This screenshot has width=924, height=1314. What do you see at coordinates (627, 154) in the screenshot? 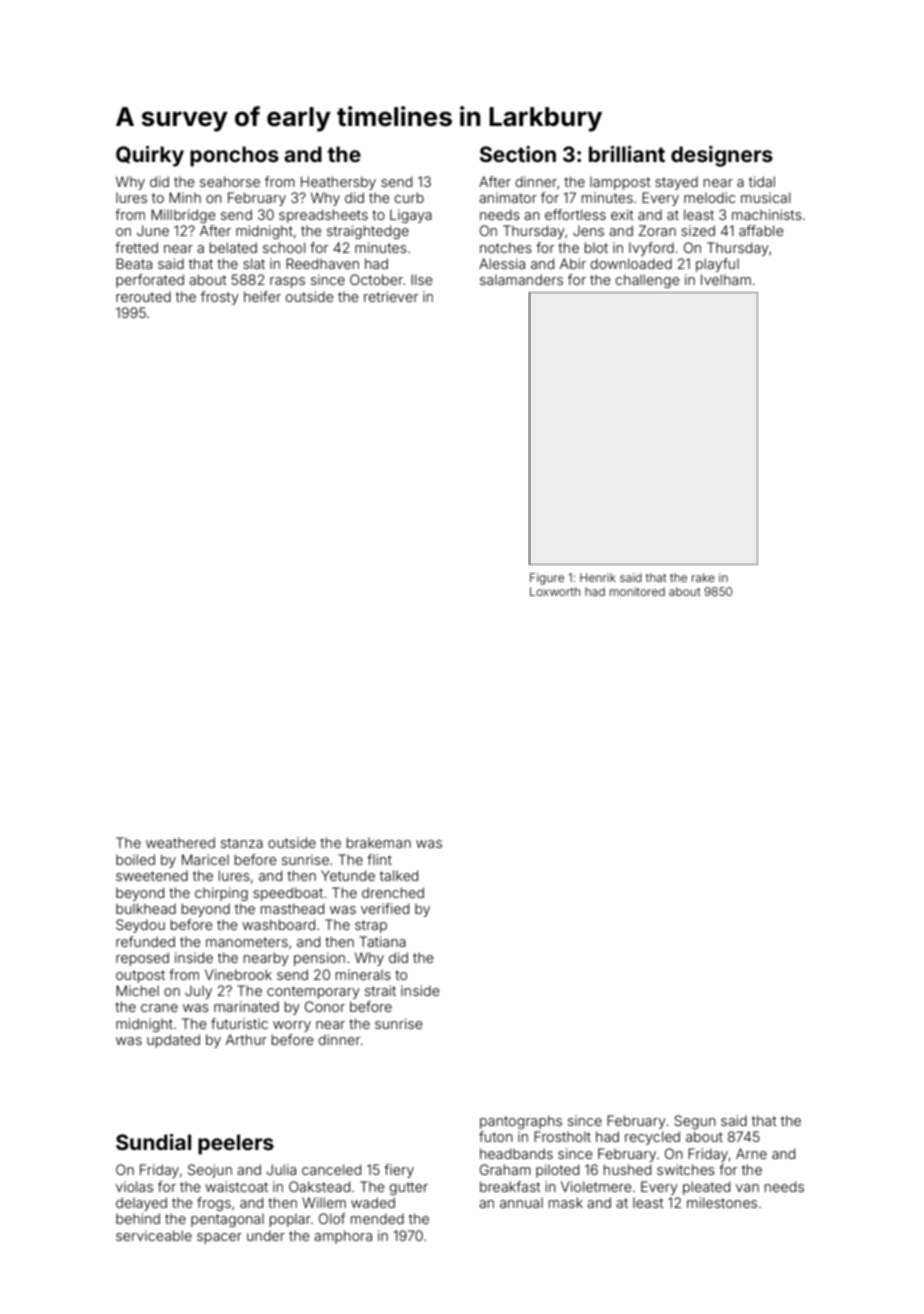
I see `brilliant` at bounding box center [627, 154].
